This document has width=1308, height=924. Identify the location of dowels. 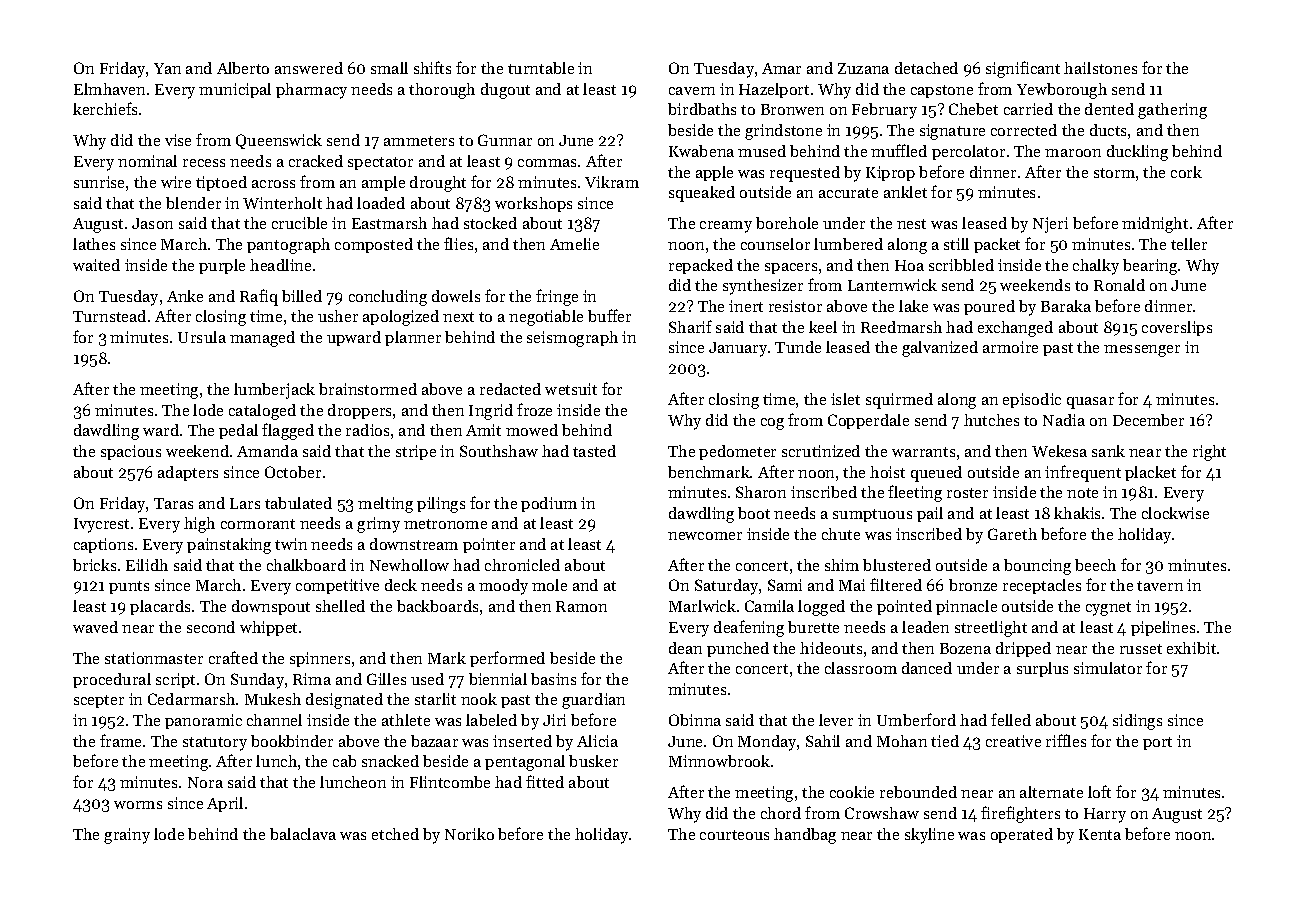
(456, 296).
